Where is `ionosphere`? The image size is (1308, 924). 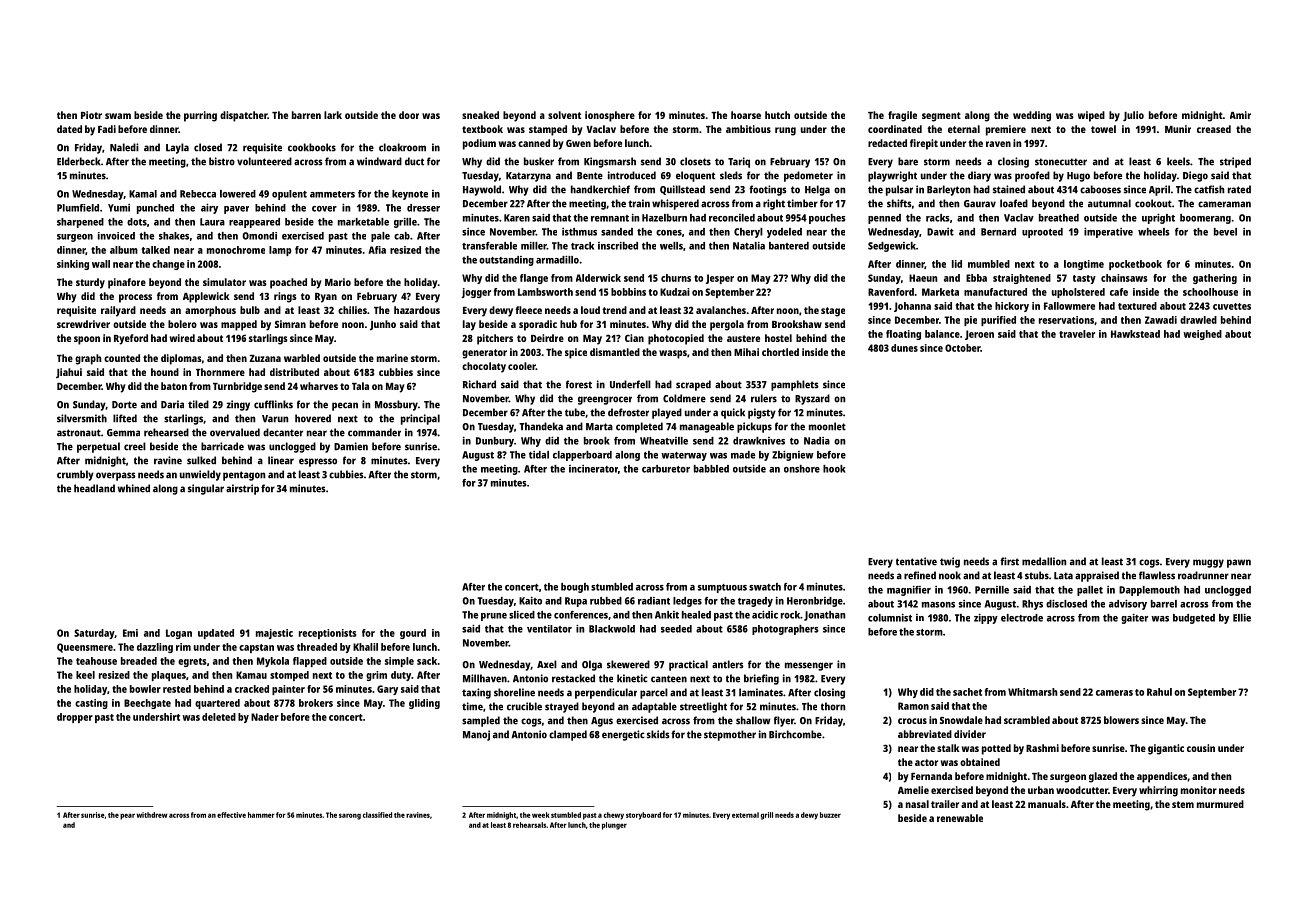
ionosphere is located at coordinates (610, 116).
